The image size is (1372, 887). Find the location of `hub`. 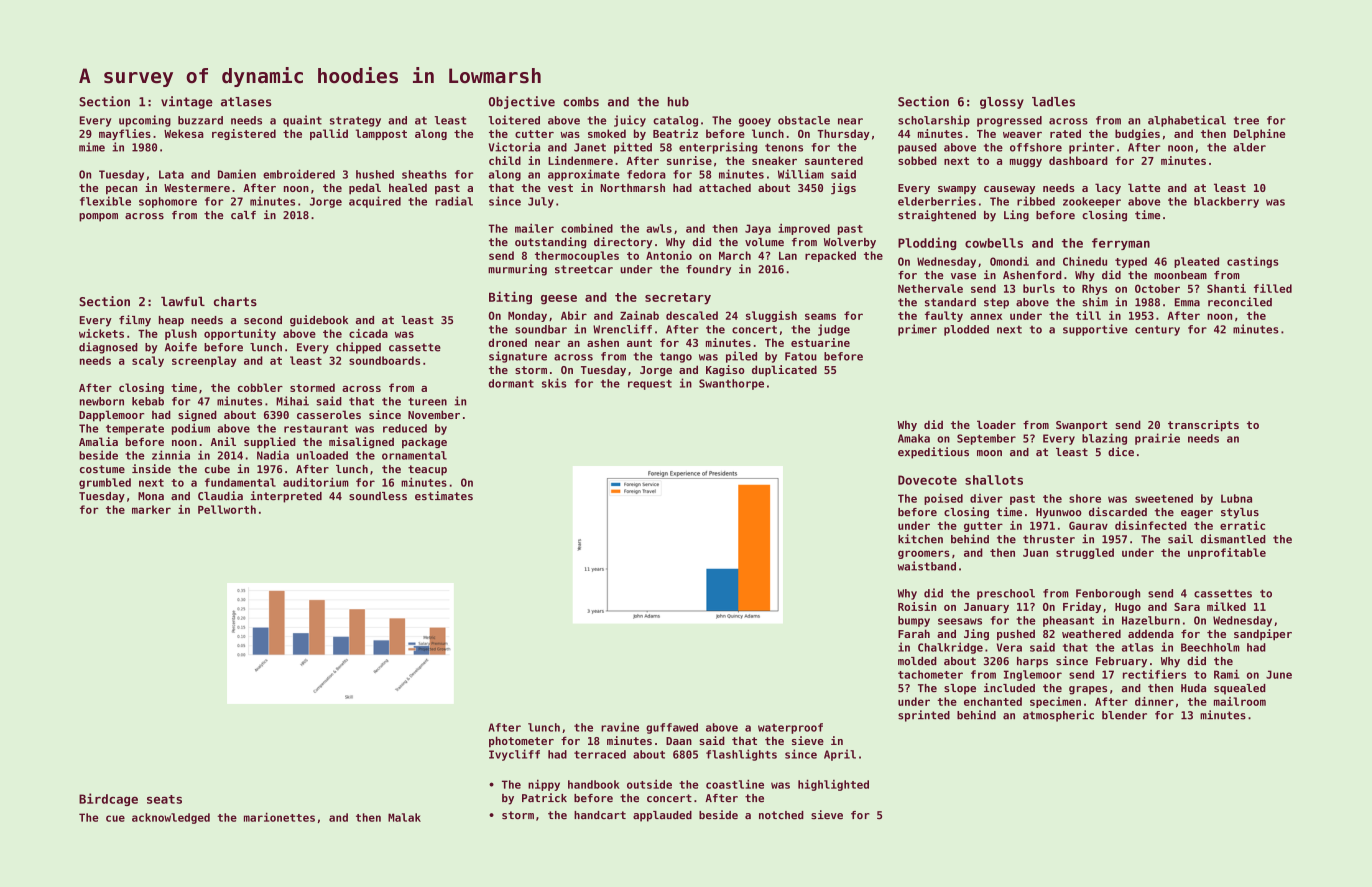

hub is located at coordinates (678, 102).
